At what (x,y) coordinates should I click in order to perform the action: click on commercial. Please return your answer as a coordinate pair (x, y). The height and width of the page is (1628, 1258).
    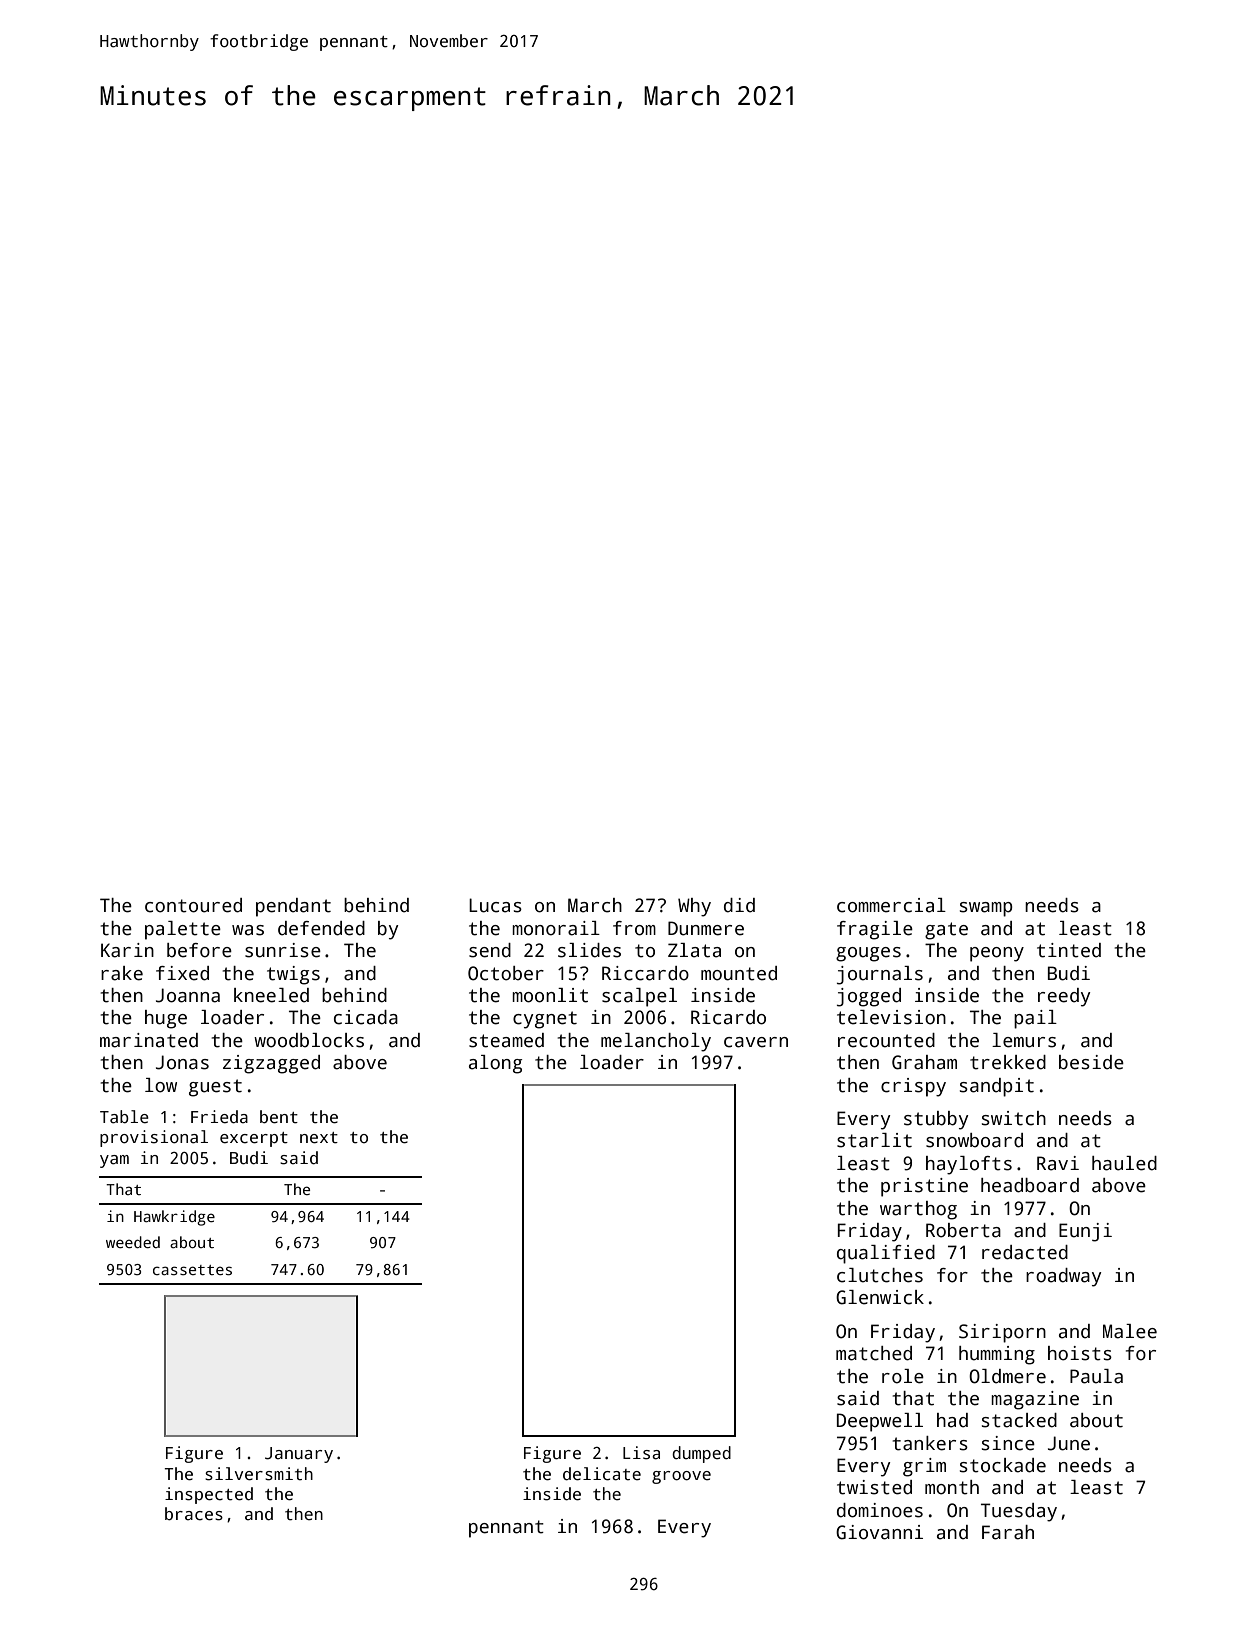
    Looking at the image, I should click on (891, 905).
